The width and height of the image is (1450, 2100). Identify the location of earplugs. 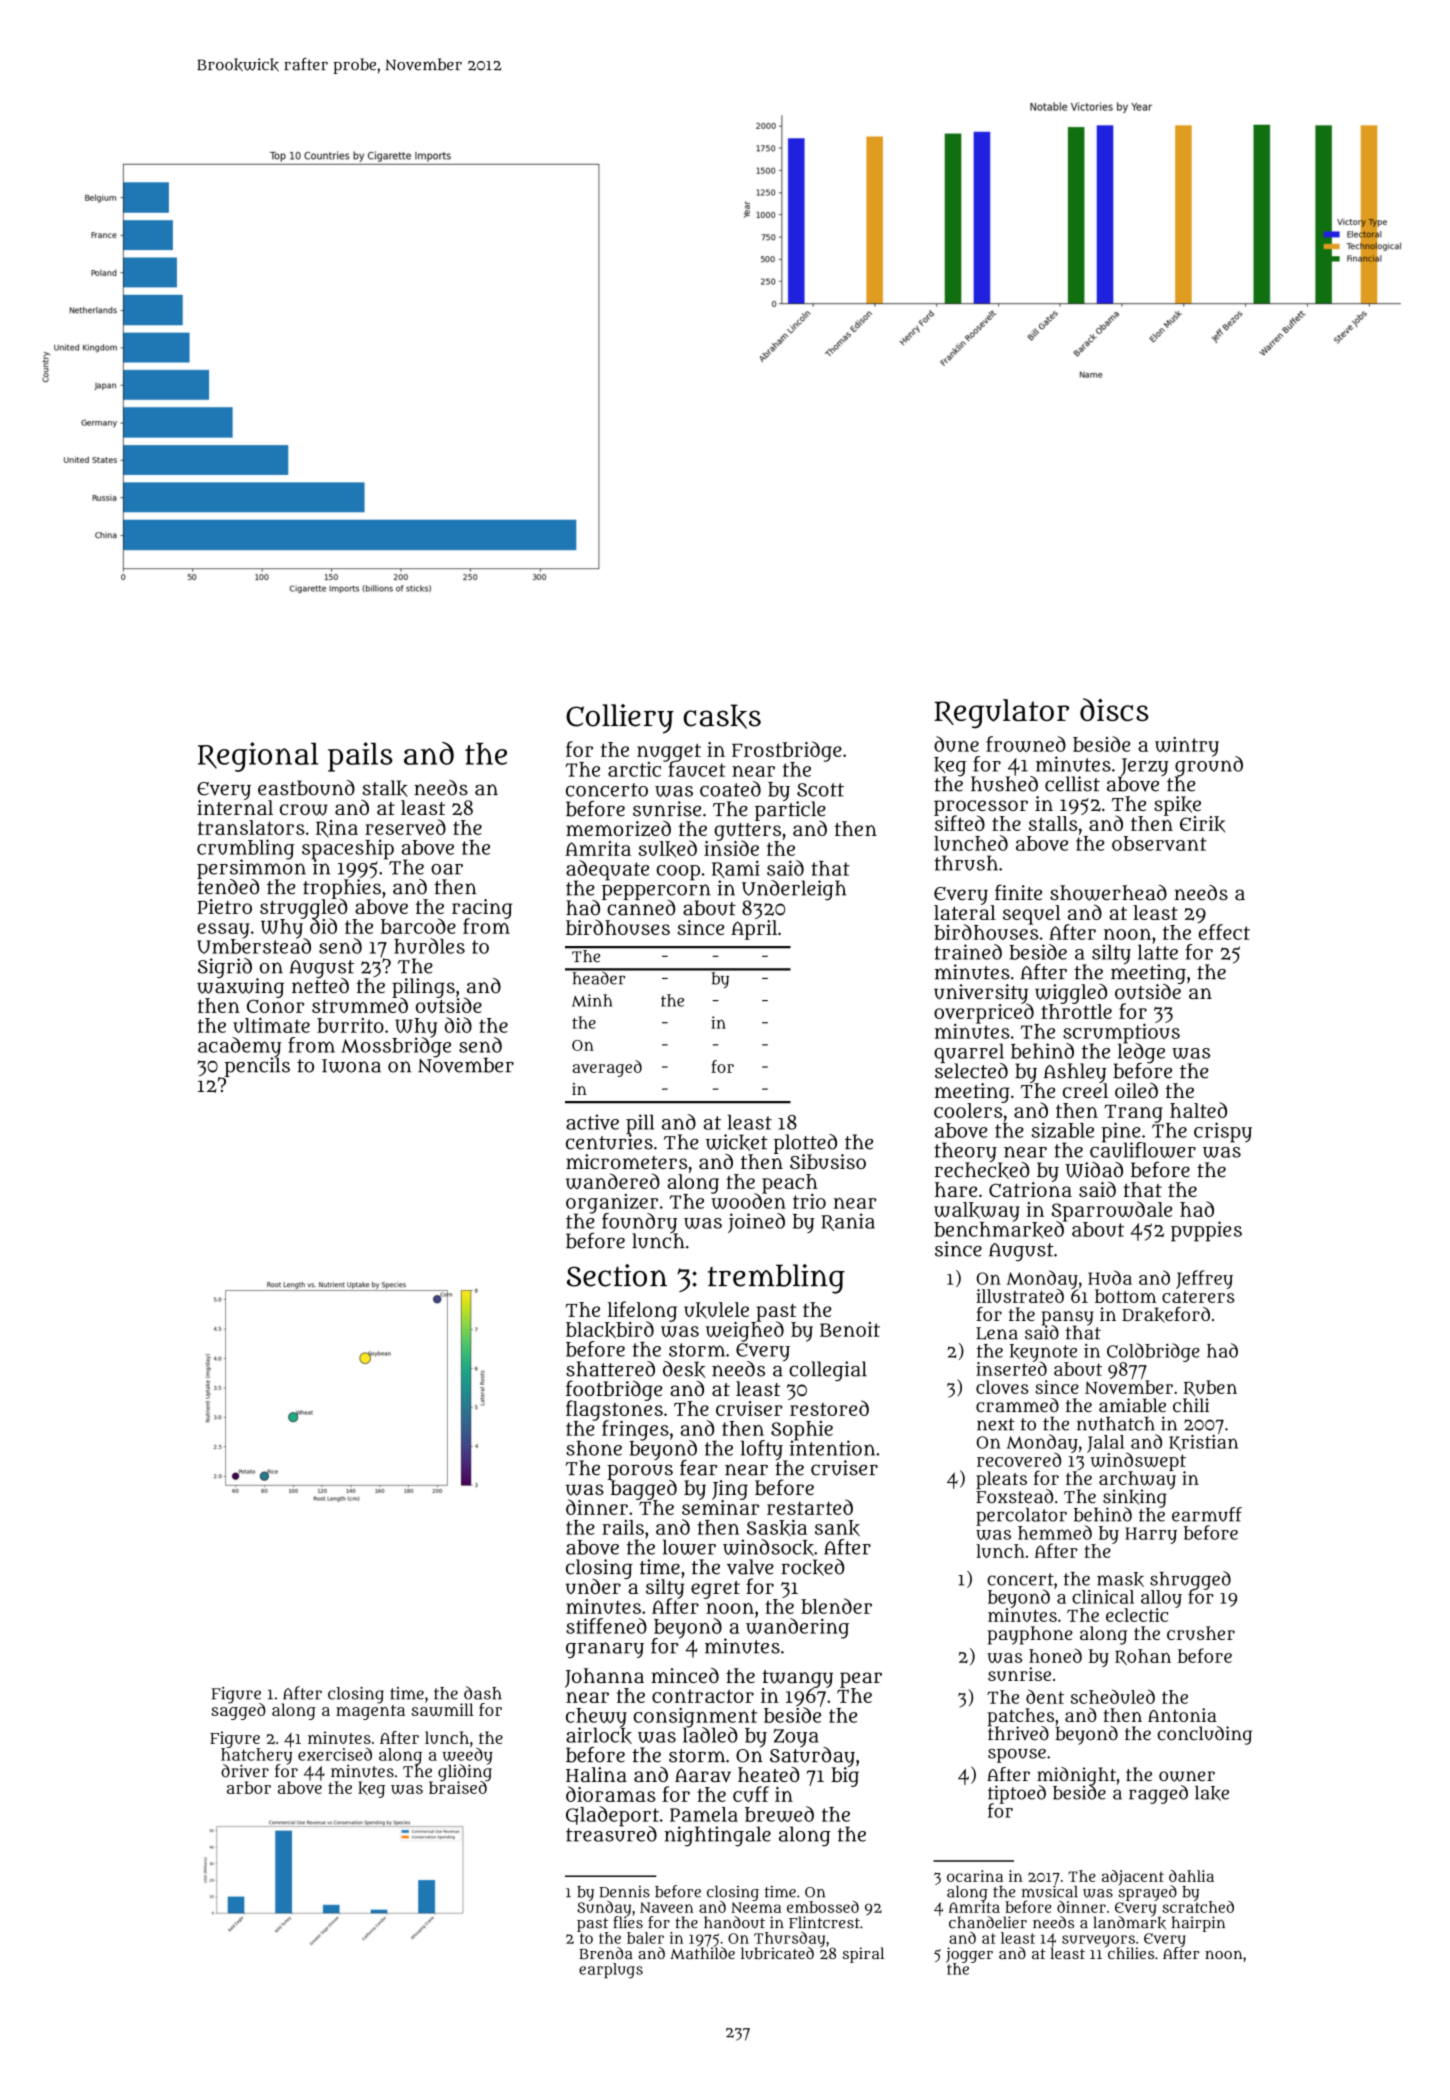
(611, 1971).
